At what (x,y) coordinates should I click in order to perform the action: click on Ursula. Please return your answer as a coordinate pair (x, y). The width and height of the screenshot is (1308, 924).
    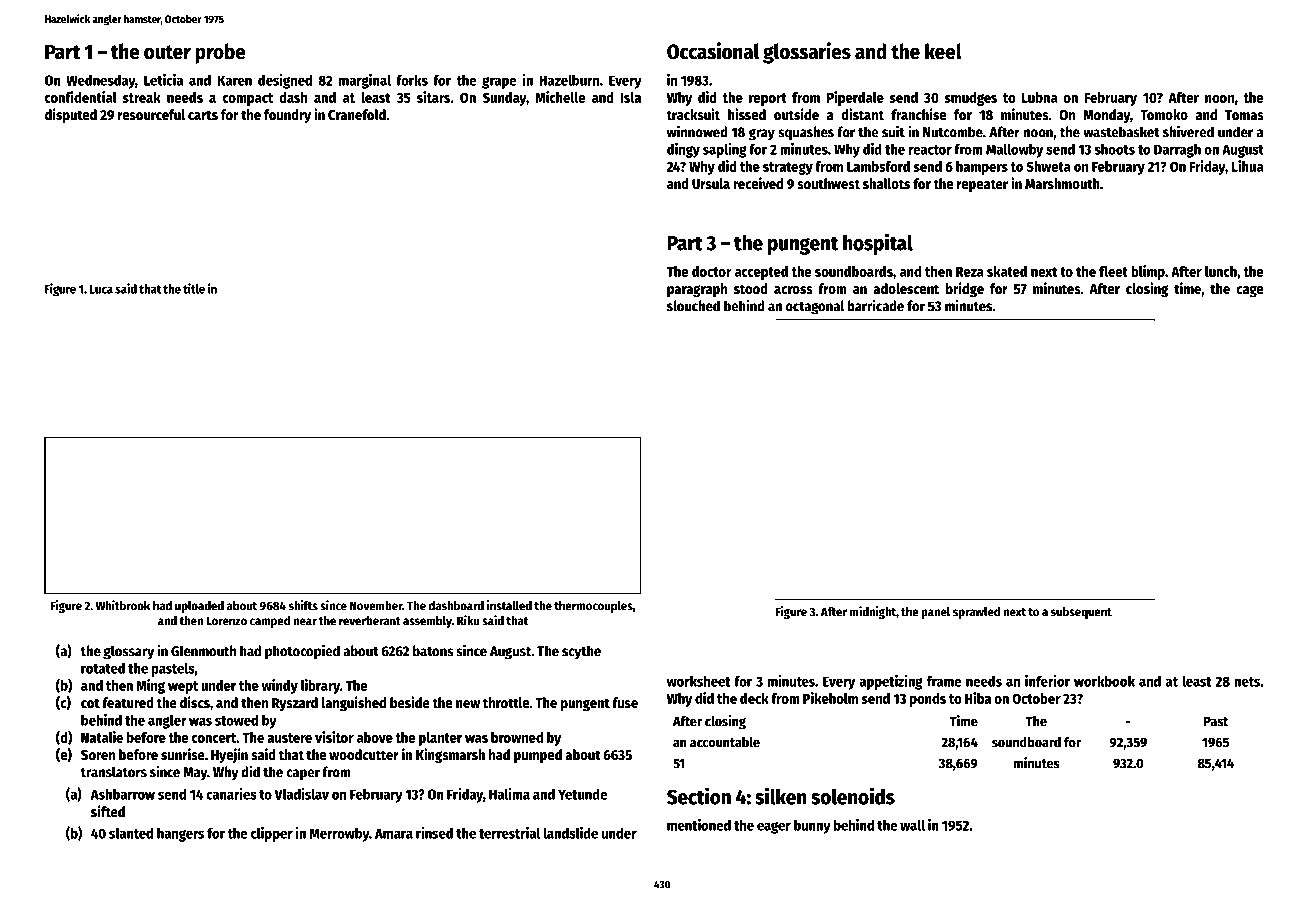
    Looking at the image, I should click on (711, 183).
